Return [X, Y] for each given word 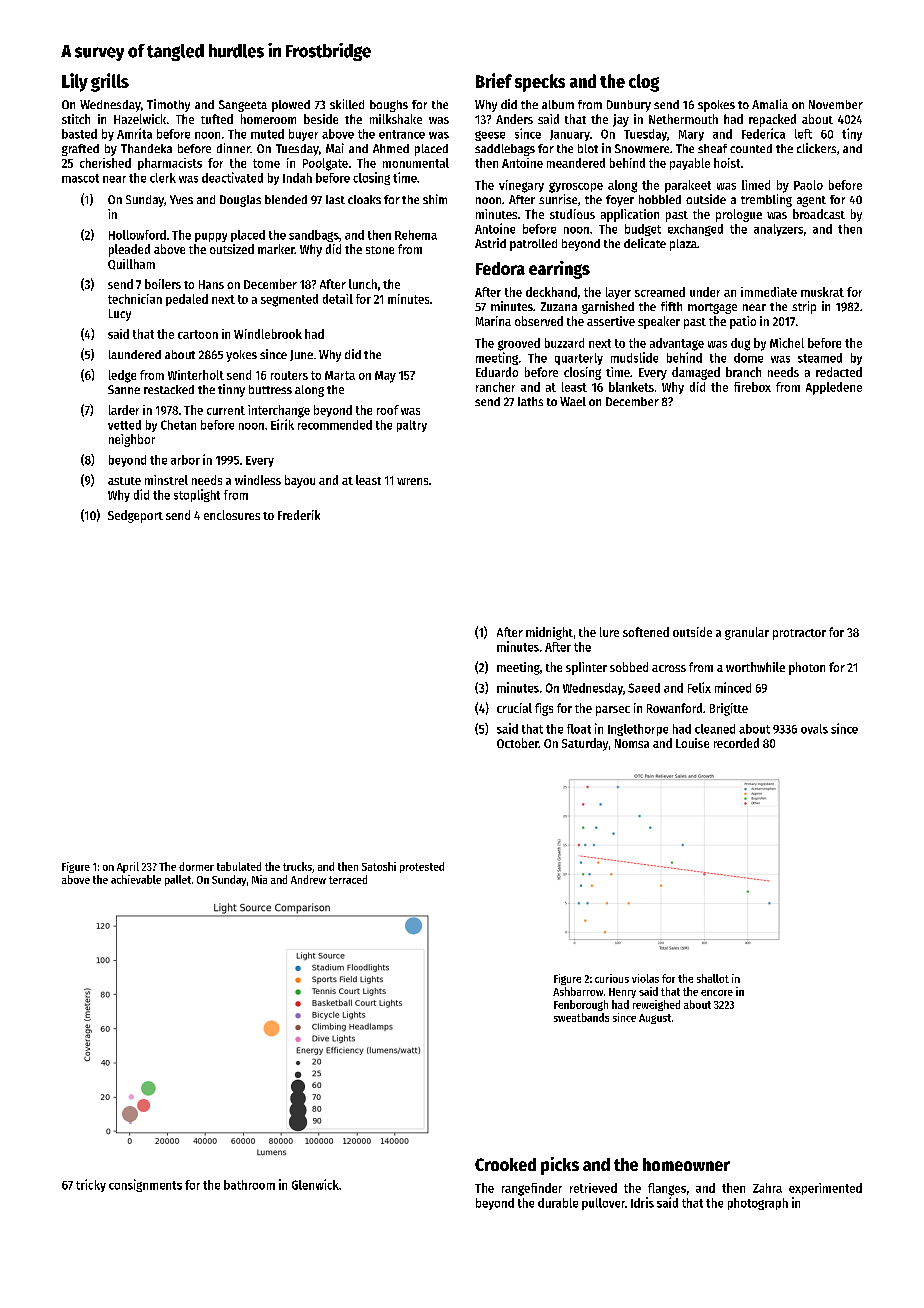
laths [530, 401]
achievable [136, 879]
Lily [75, 82]
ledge [122, 376]
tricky [91, 1185]
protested [422, 867]
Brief [494, 80]
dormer [196, 866]
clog [644, 83]
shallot [713, 978]
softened [646, 632]
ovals [814, 729]
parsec [613, 711]
